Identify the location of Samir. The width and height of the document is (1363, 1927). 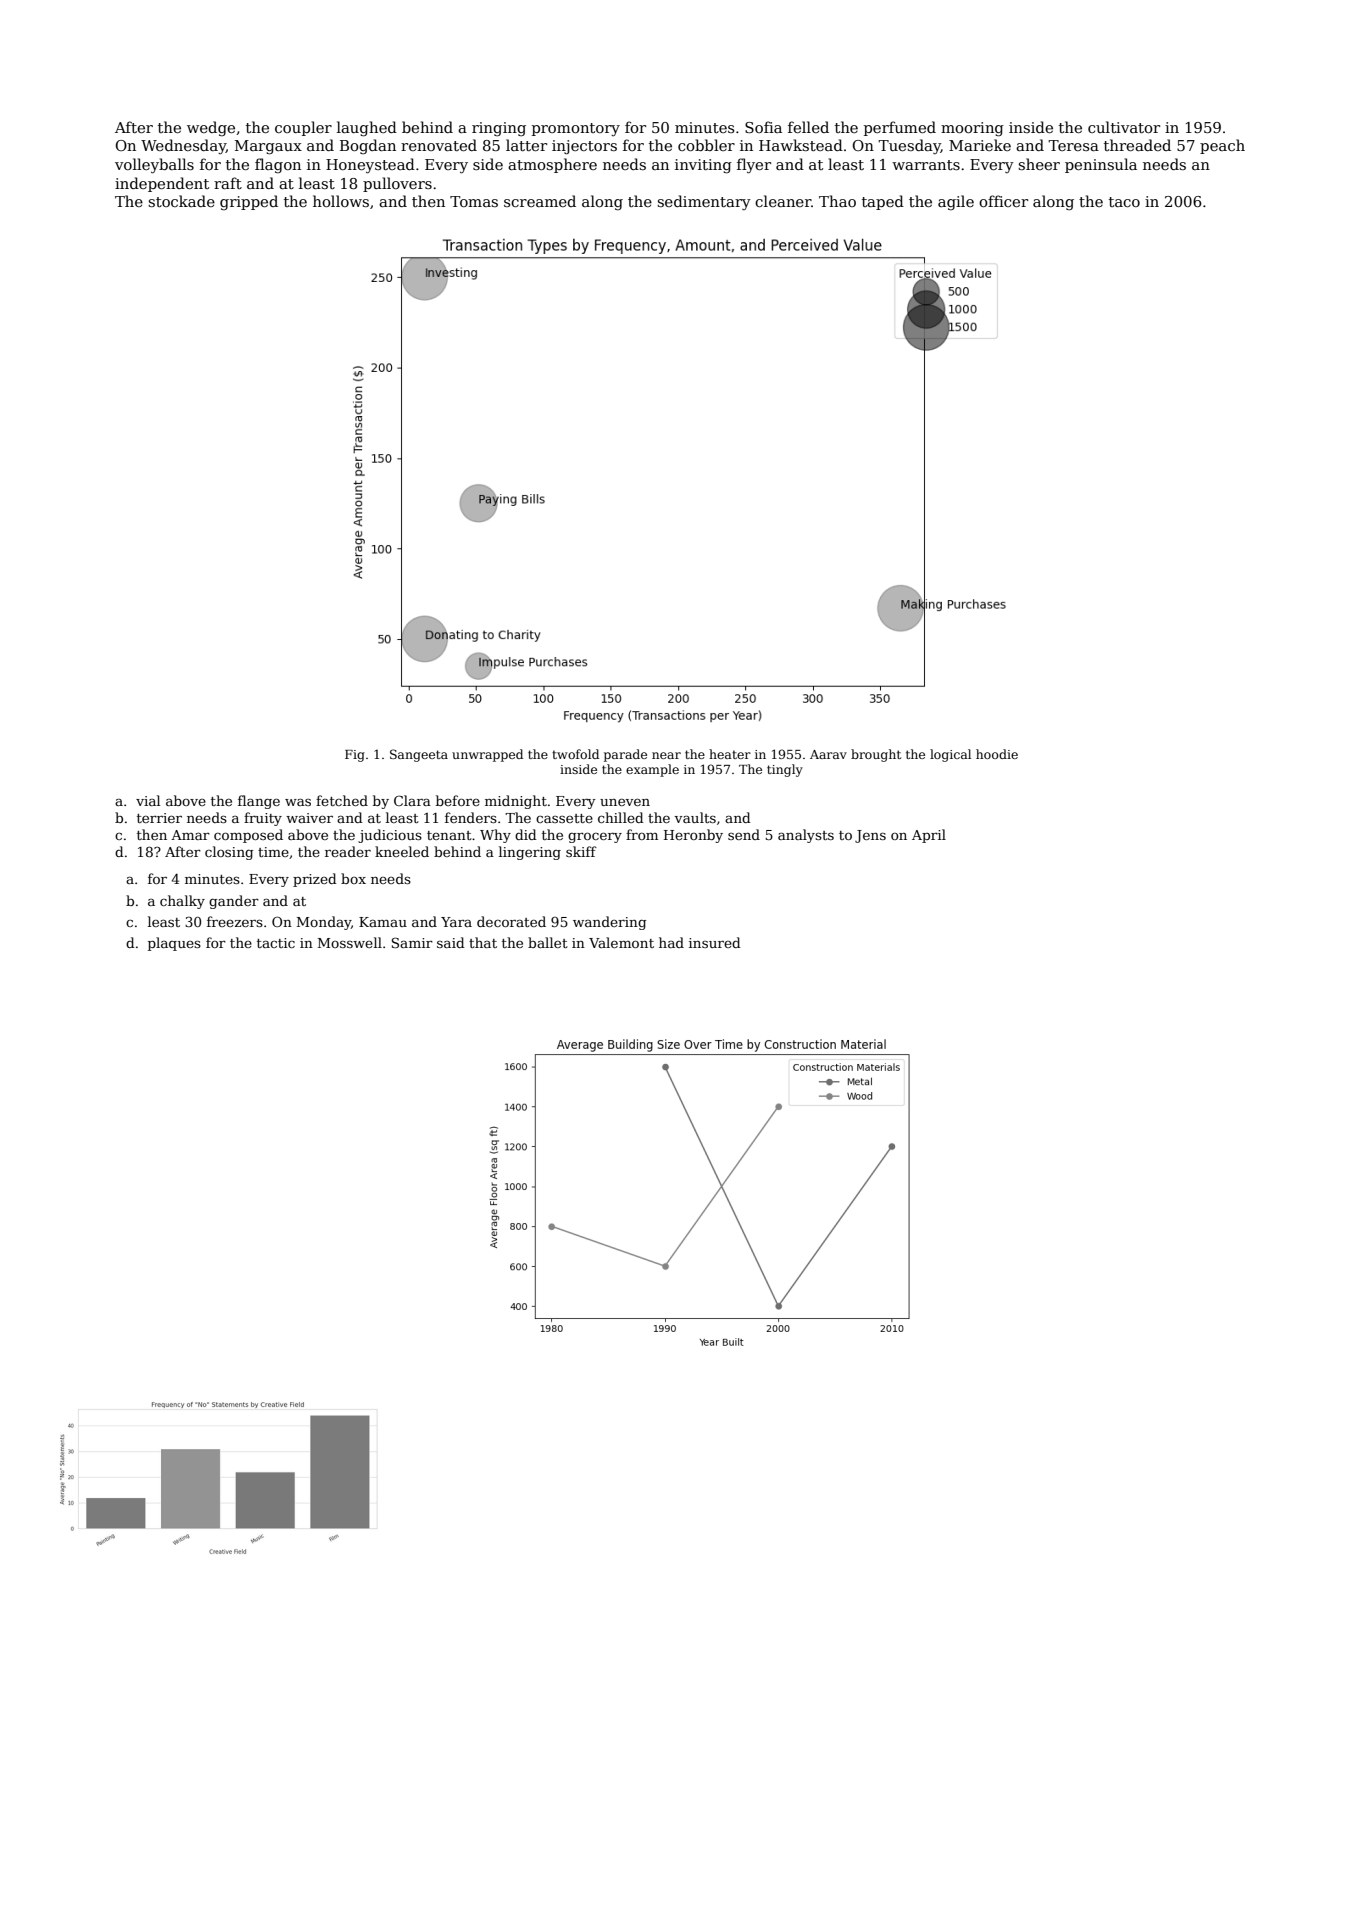
(412, 942).
